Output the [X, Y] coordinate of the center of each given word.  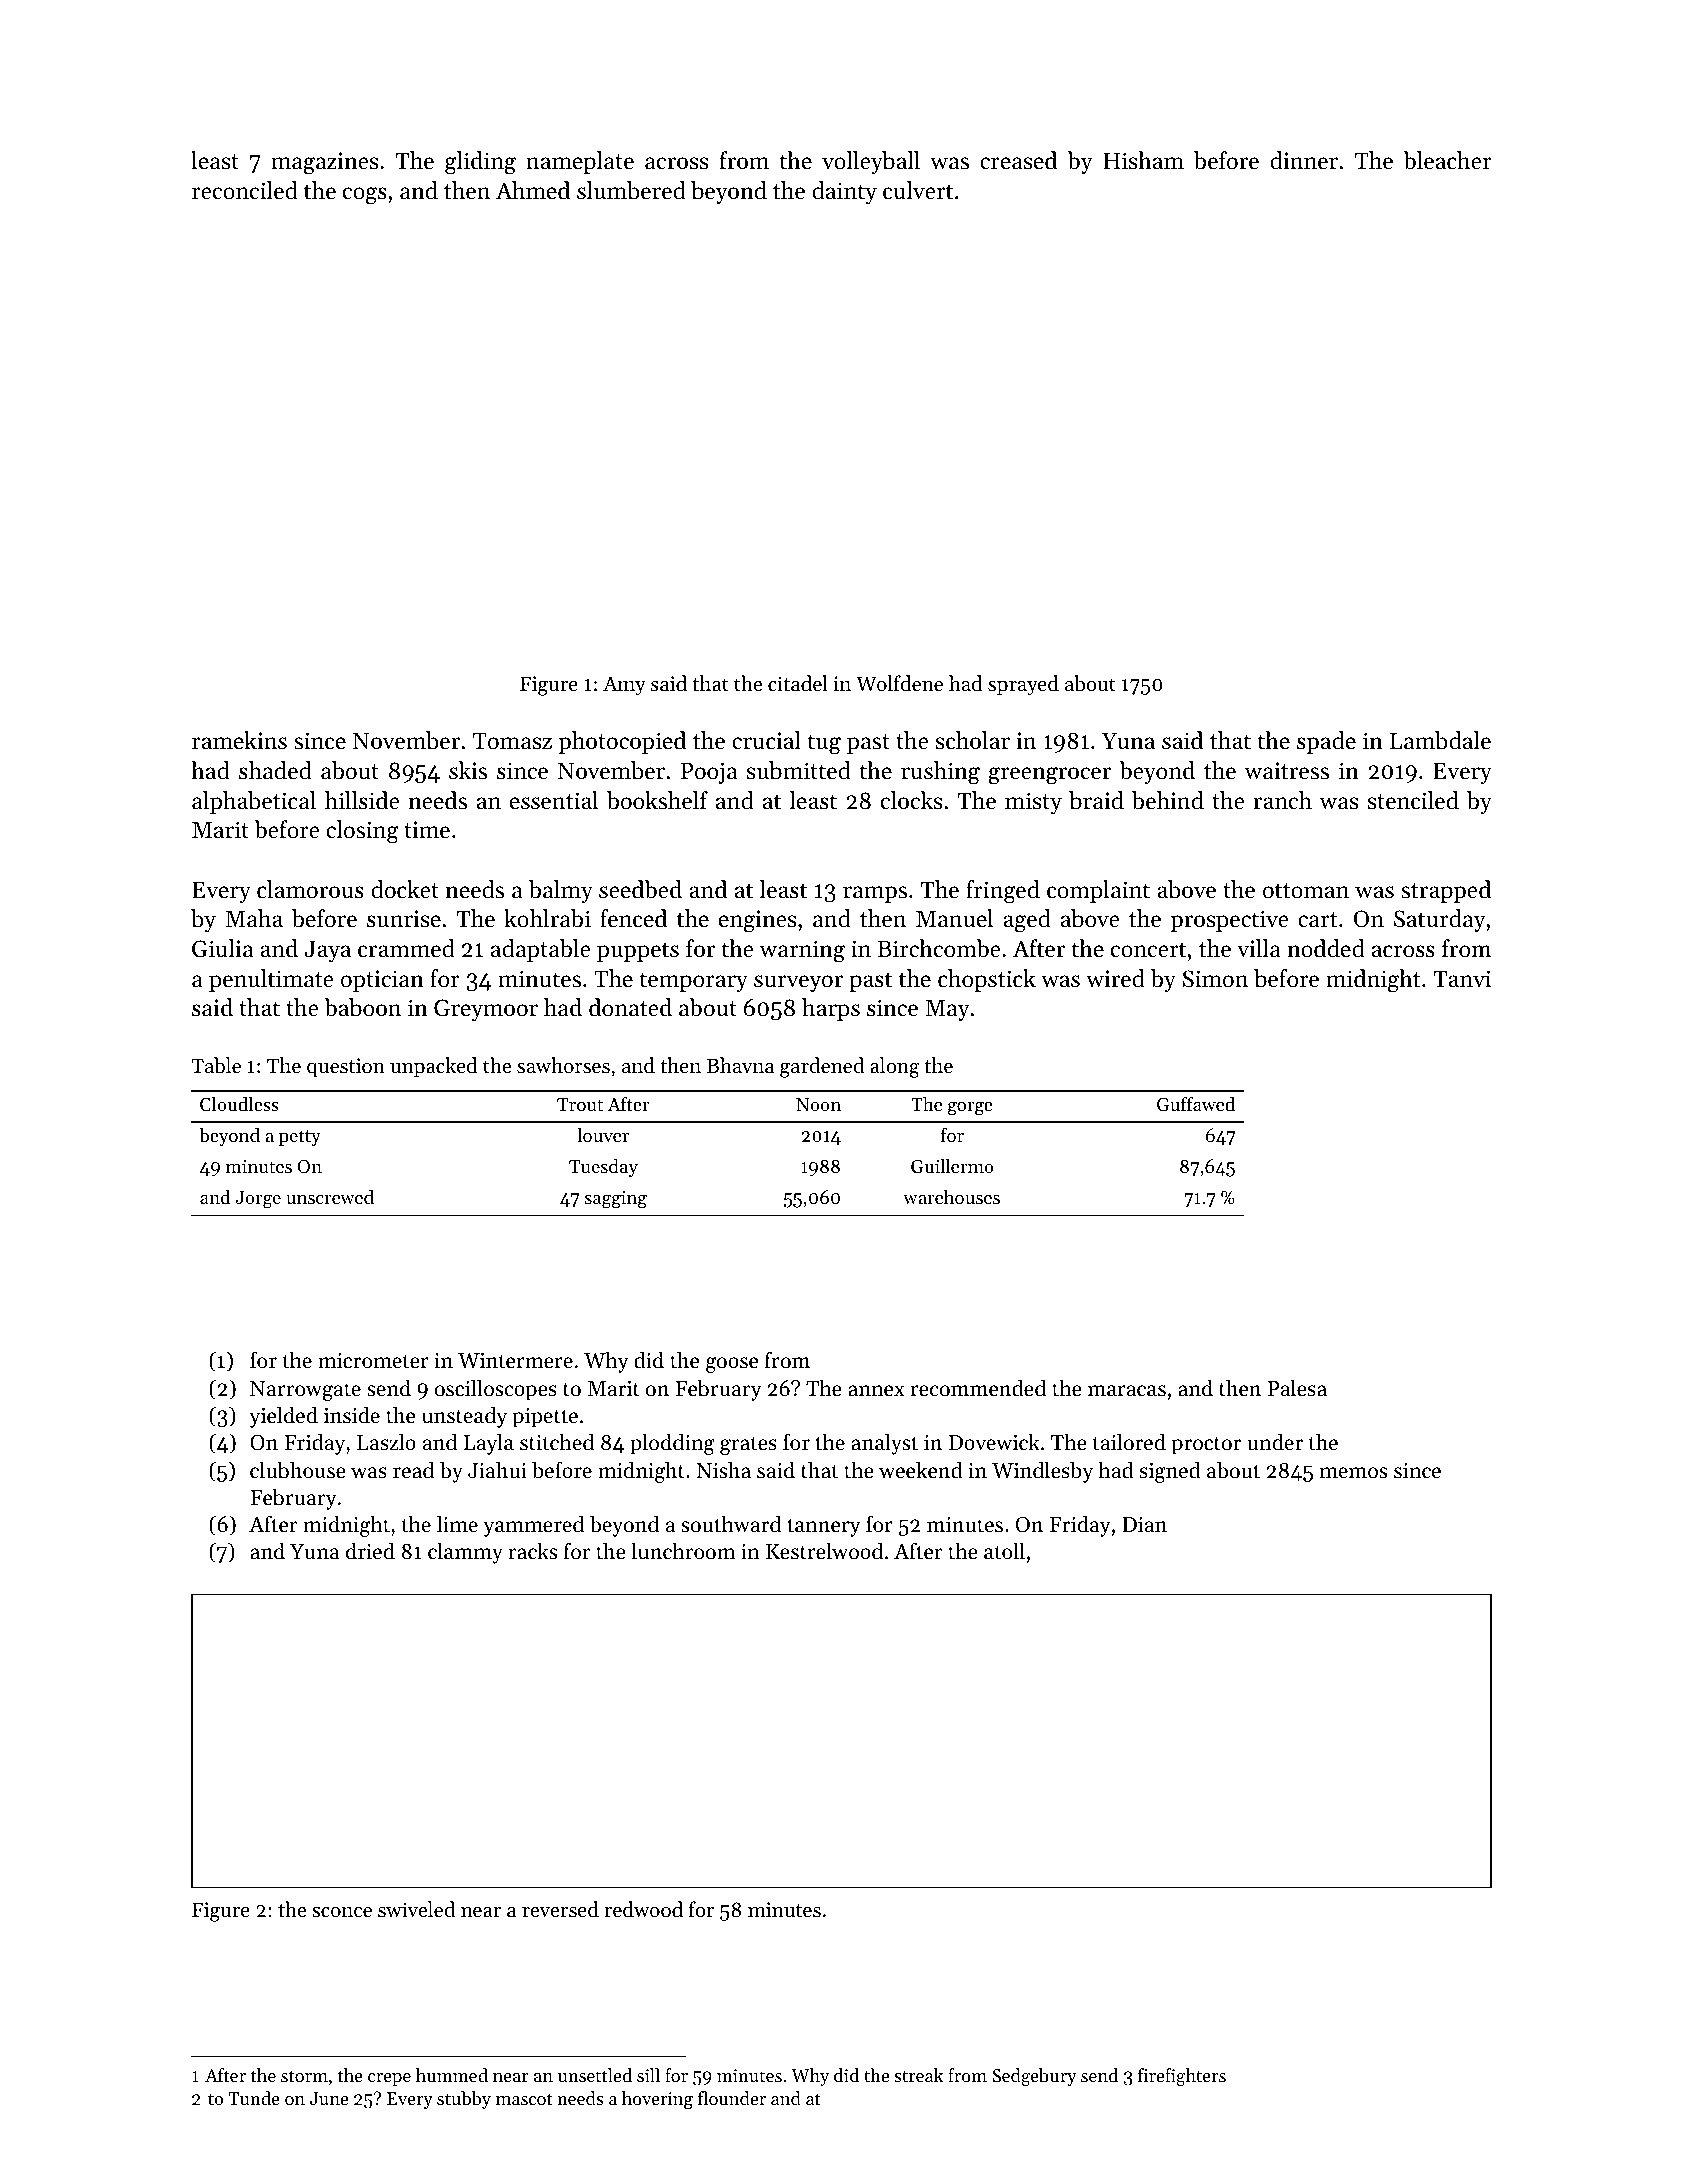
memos [1353, 1473]
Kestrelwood [824, 1551]
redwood [643, 1909]
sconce [342, 1912]
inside [352, 1415]
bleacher [1447, 160]
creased [1018, 160]
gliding [480, 163]
